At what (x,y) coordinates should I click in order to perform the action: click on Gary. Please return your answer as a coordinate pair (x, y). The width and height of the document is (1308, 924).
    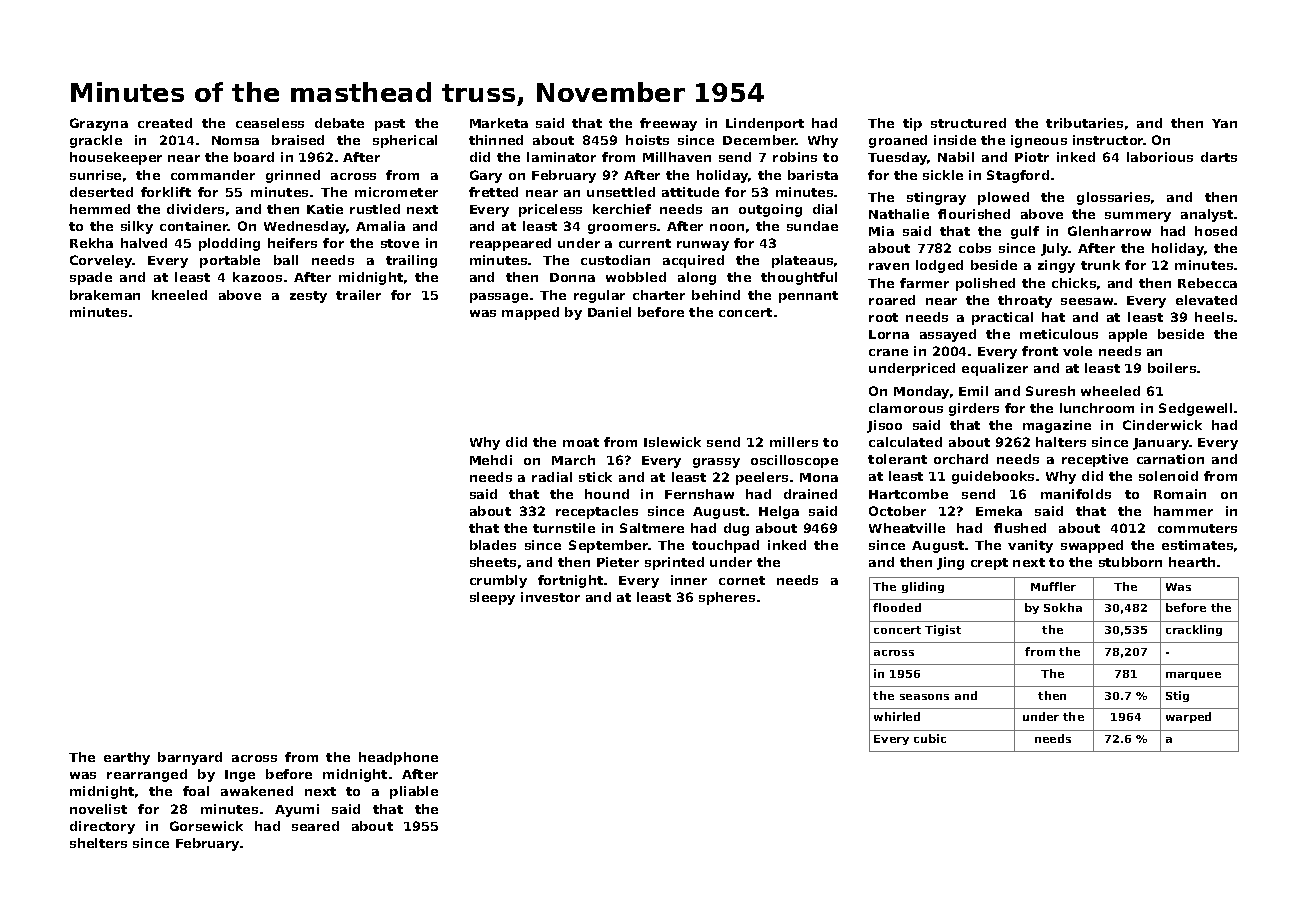
    Looking at the image, I should click on (486, 176).
